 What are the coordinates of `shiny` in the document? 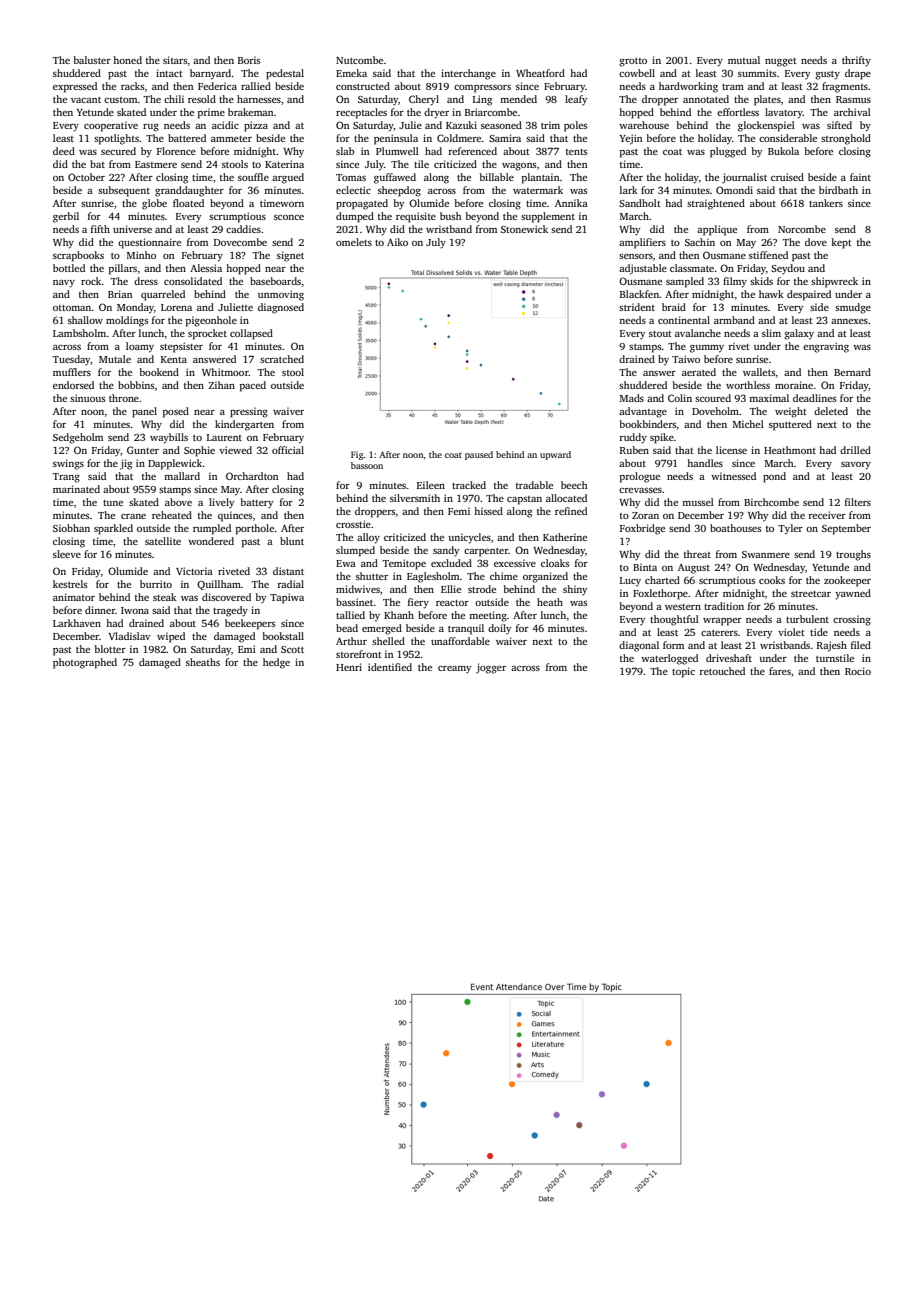 It's located at (575, 590).
